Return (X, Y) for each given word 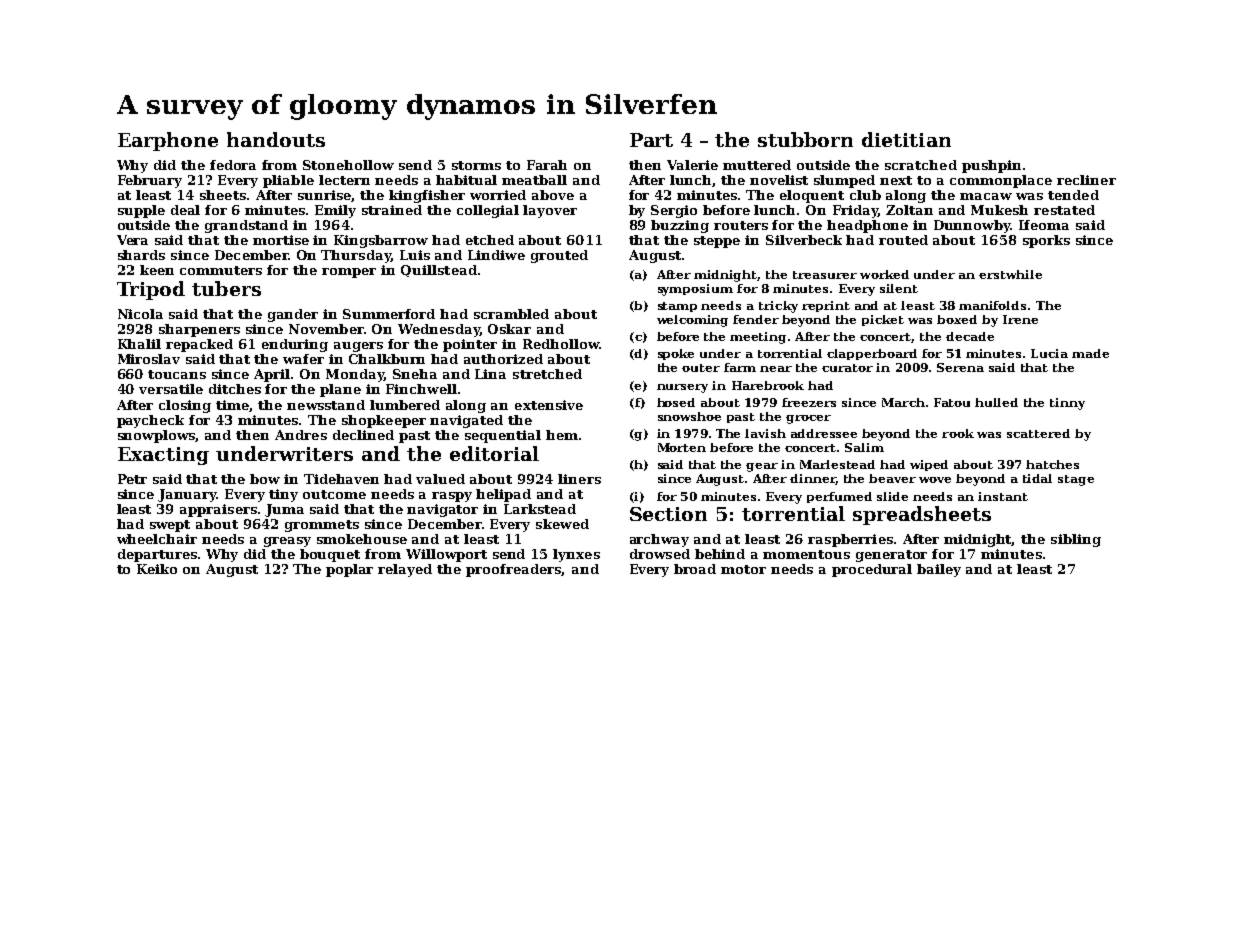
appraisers (218, 510)
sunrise (325, 196)
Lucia (1049, 353)
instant (1003, 496)
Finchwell (421, 389)
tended (1073, 195)
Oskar (509, 329)
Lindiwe (496, 255)
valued (440, 479)
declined (363, 435)
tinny (1067, 404)
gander (293, 315)
